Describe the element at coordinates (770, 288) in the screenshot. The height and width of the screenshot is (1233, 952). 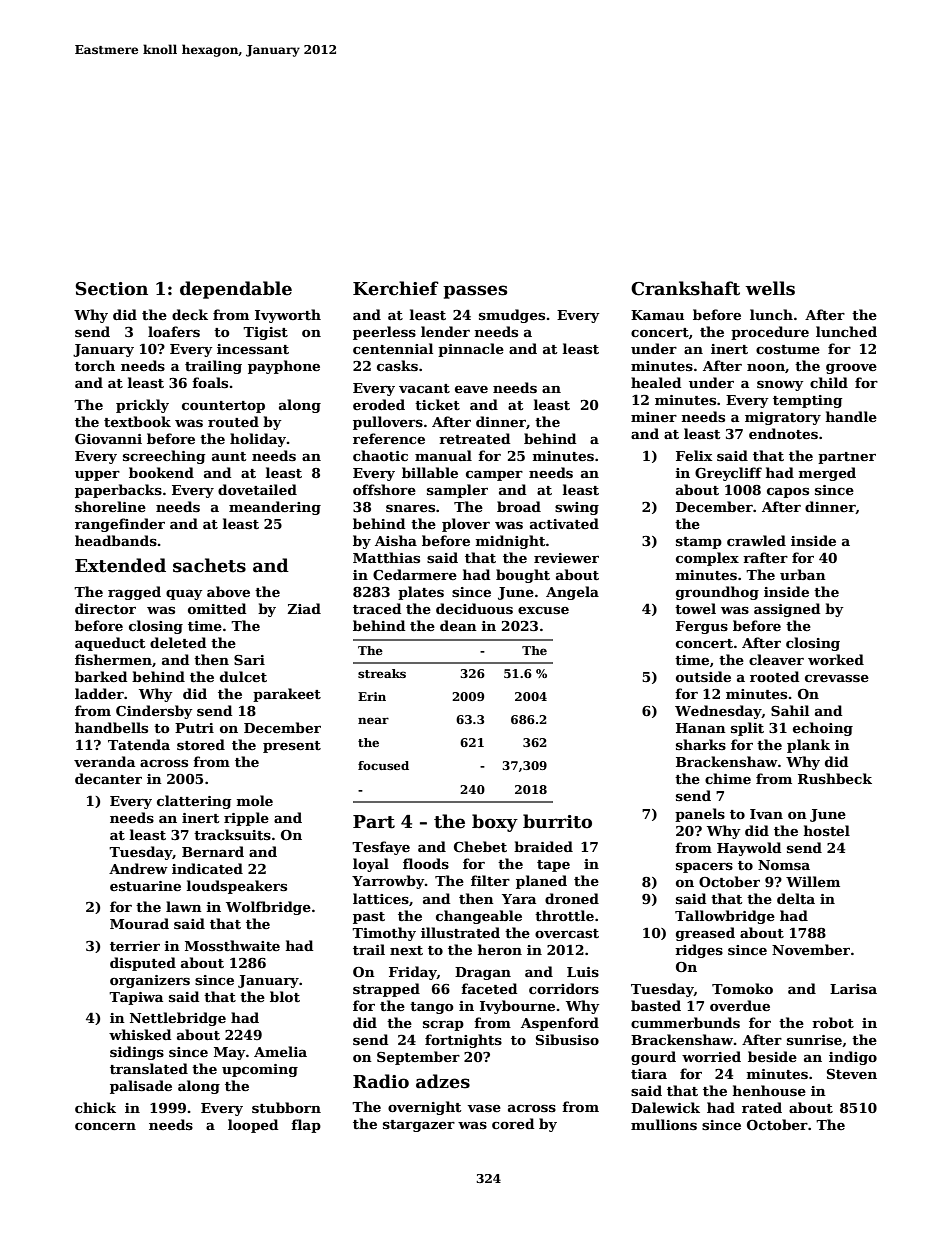
I see `wells` at that location.
